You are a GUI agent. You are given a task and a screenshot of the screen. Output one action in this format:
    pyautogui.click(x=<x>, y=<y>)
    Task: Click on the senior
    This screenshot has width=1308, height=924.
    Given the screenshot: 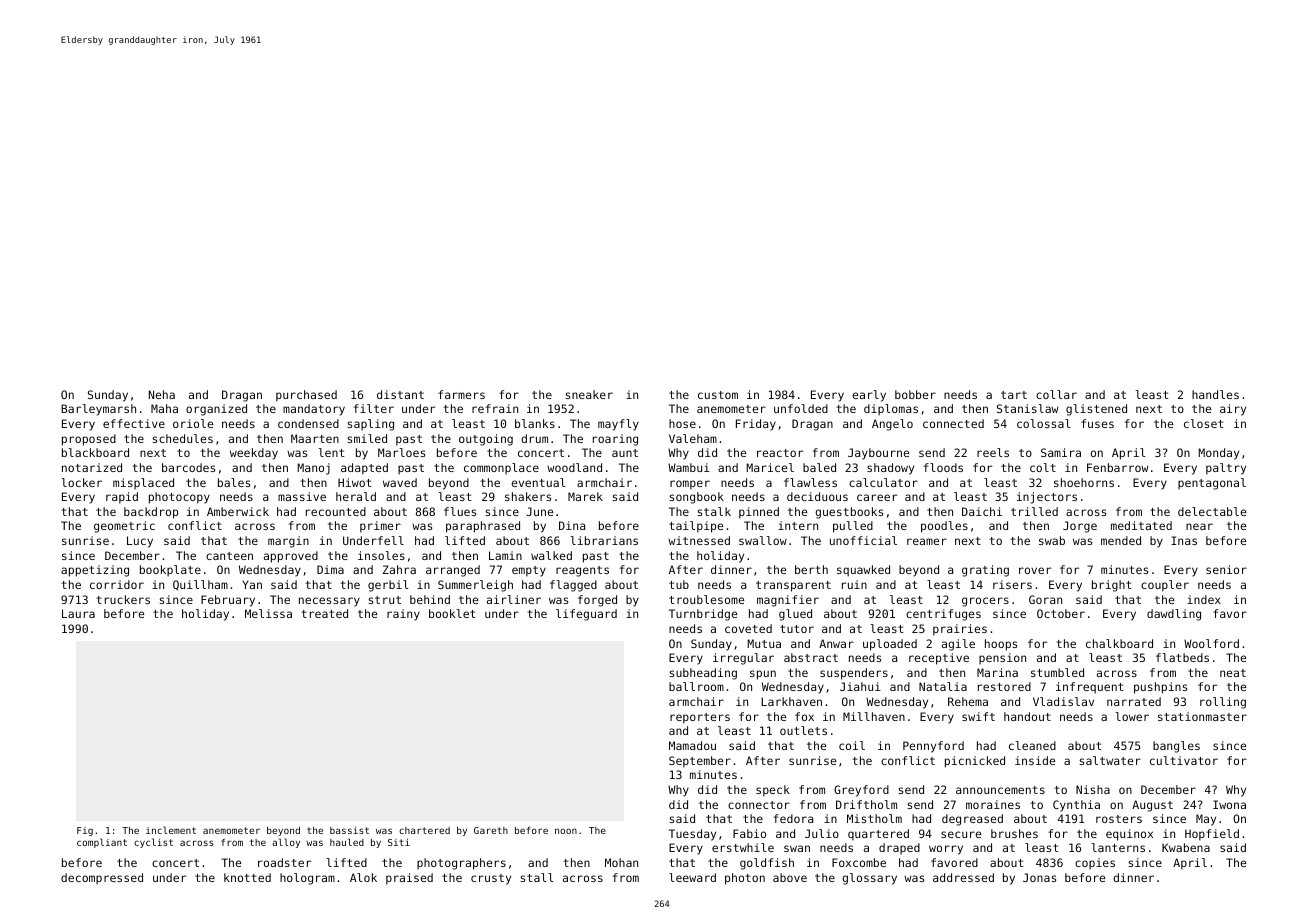 What is the action you would take?
    pyautogui.click(x=1226, y=569)
